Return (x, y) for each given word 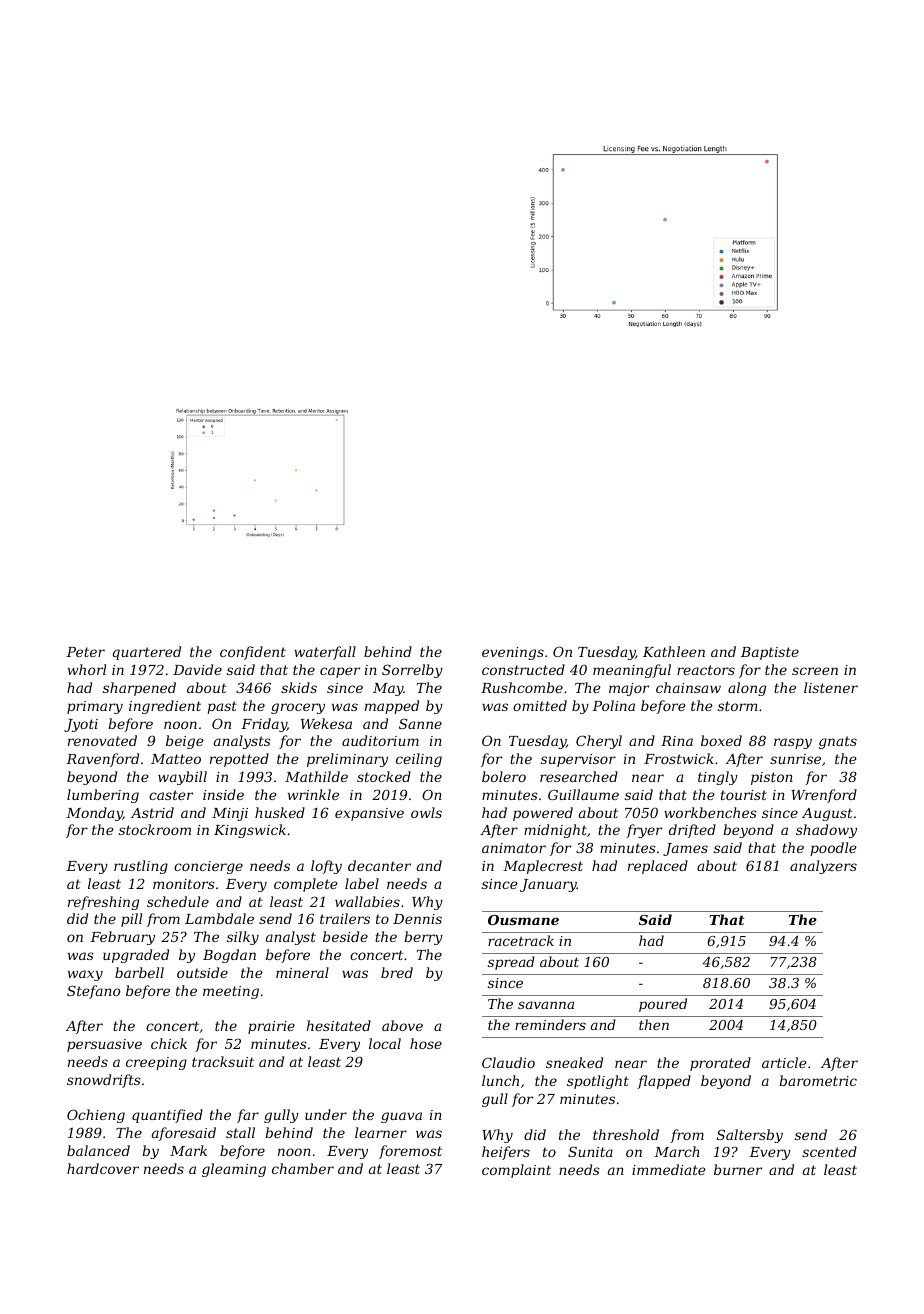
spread (511, 963)
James (685, 849)
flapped (664, 1082)
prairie (271, 1027)
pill (131, 920)
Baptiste (770, 653)
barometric (818, 1080)
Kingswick (250, 831)
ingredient (165, 707)
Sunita (590, 1151)
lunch (500, 1080)
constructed (523, 669)
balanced (98, 1150)
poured (663, 1005)
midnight (555, 831)
